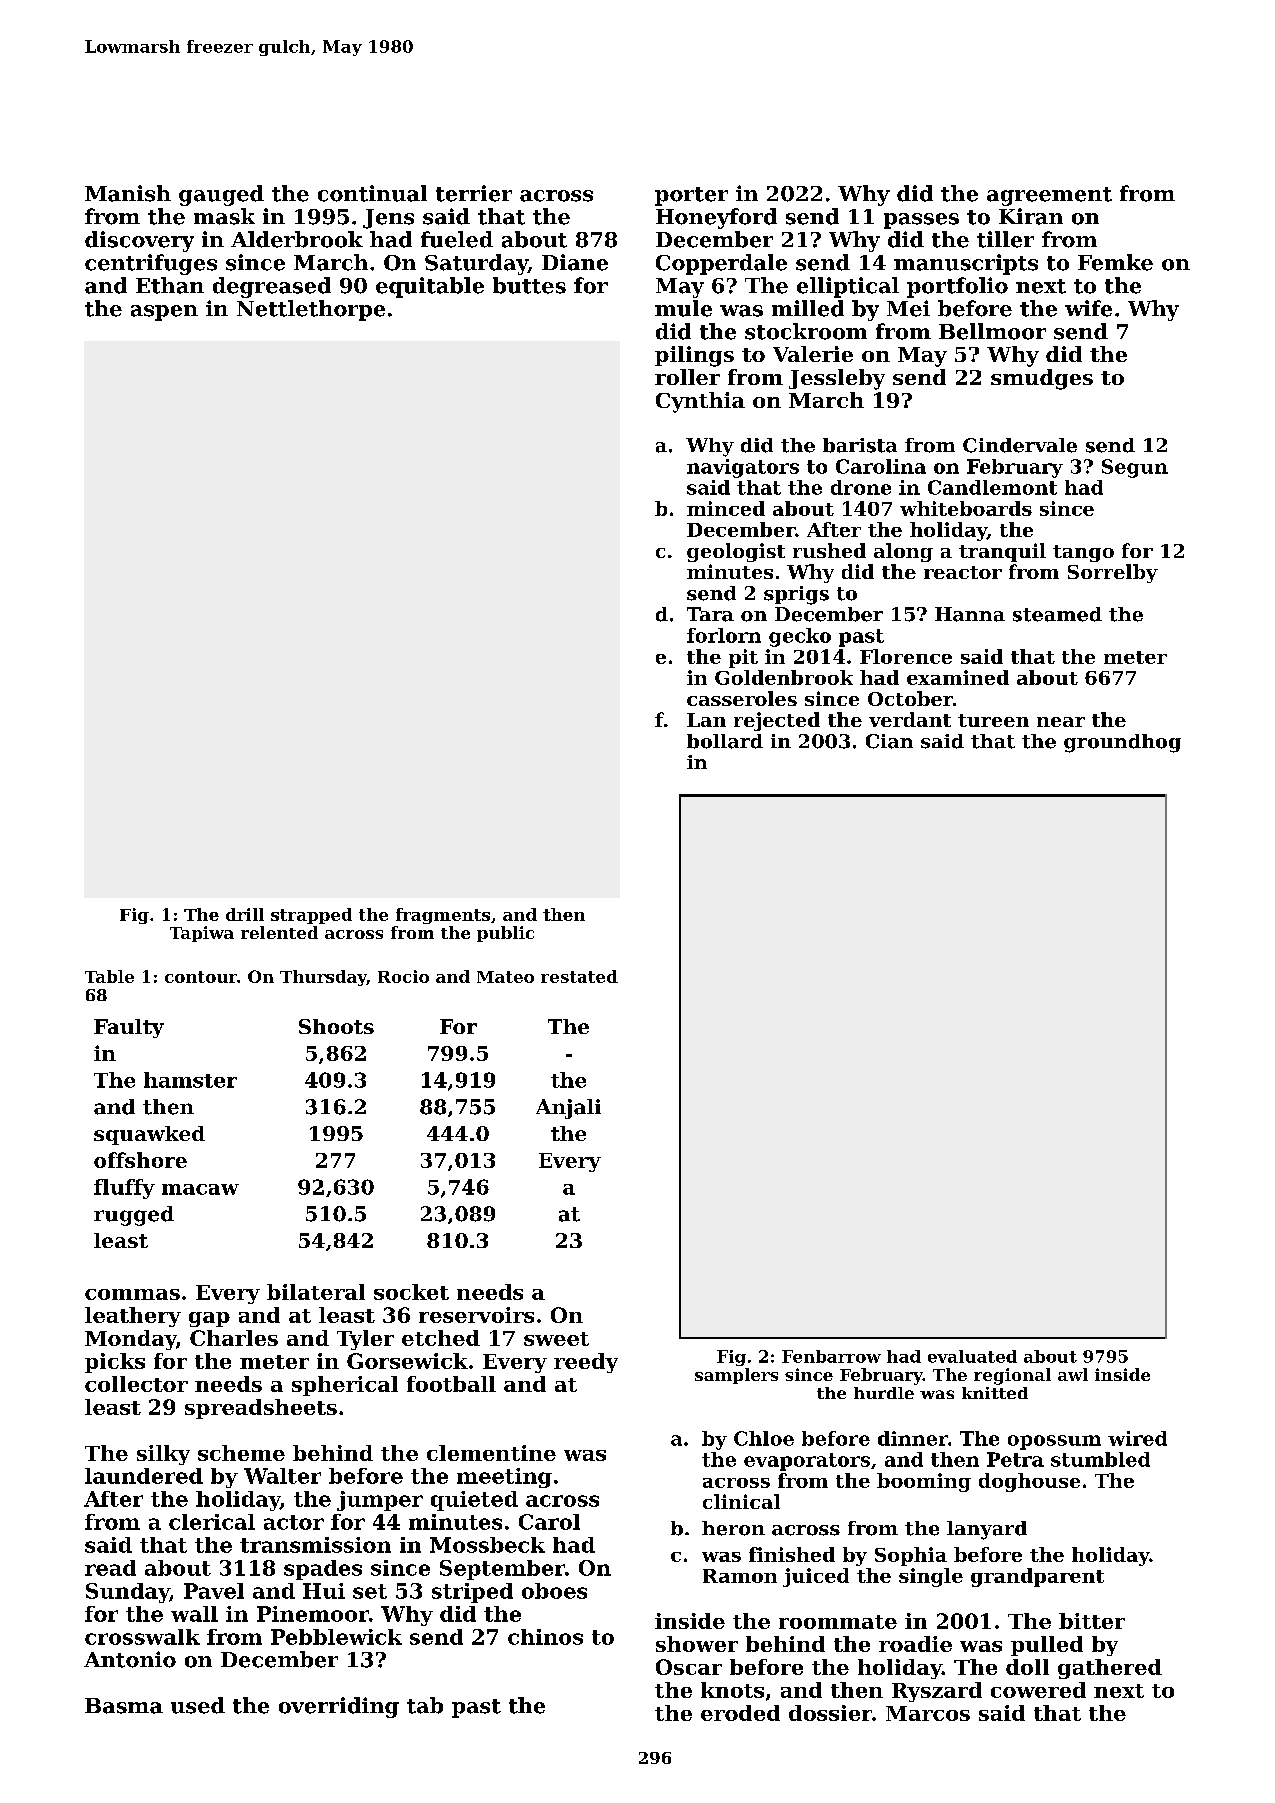 The image size is (1275, 1803). Describe the element at coordinates (311, 916) in the document. I see `strapped` at that location.
